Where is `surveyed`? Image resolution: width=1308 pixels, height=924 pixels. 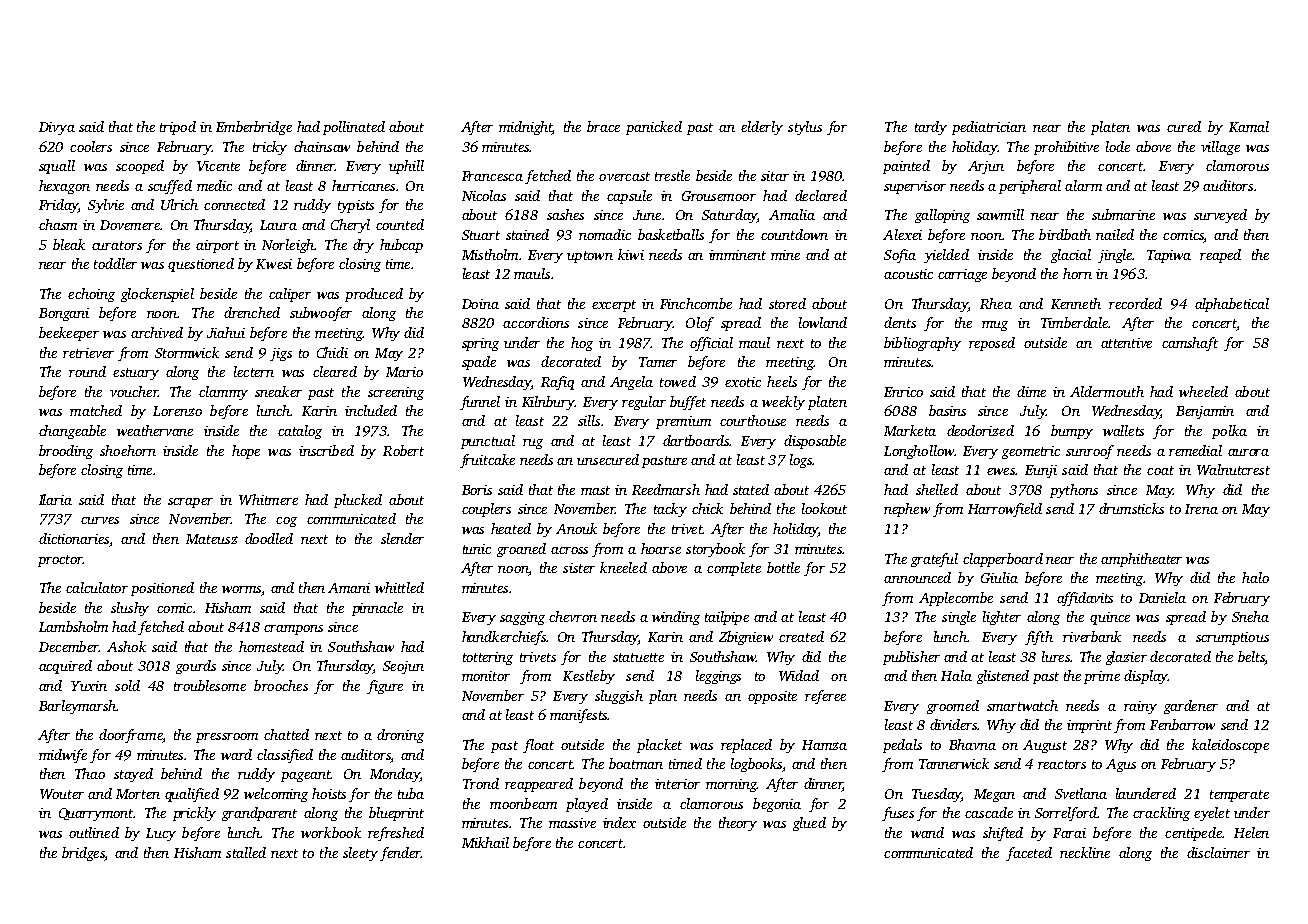
surveyed is located at coordinates (1220, 216).
